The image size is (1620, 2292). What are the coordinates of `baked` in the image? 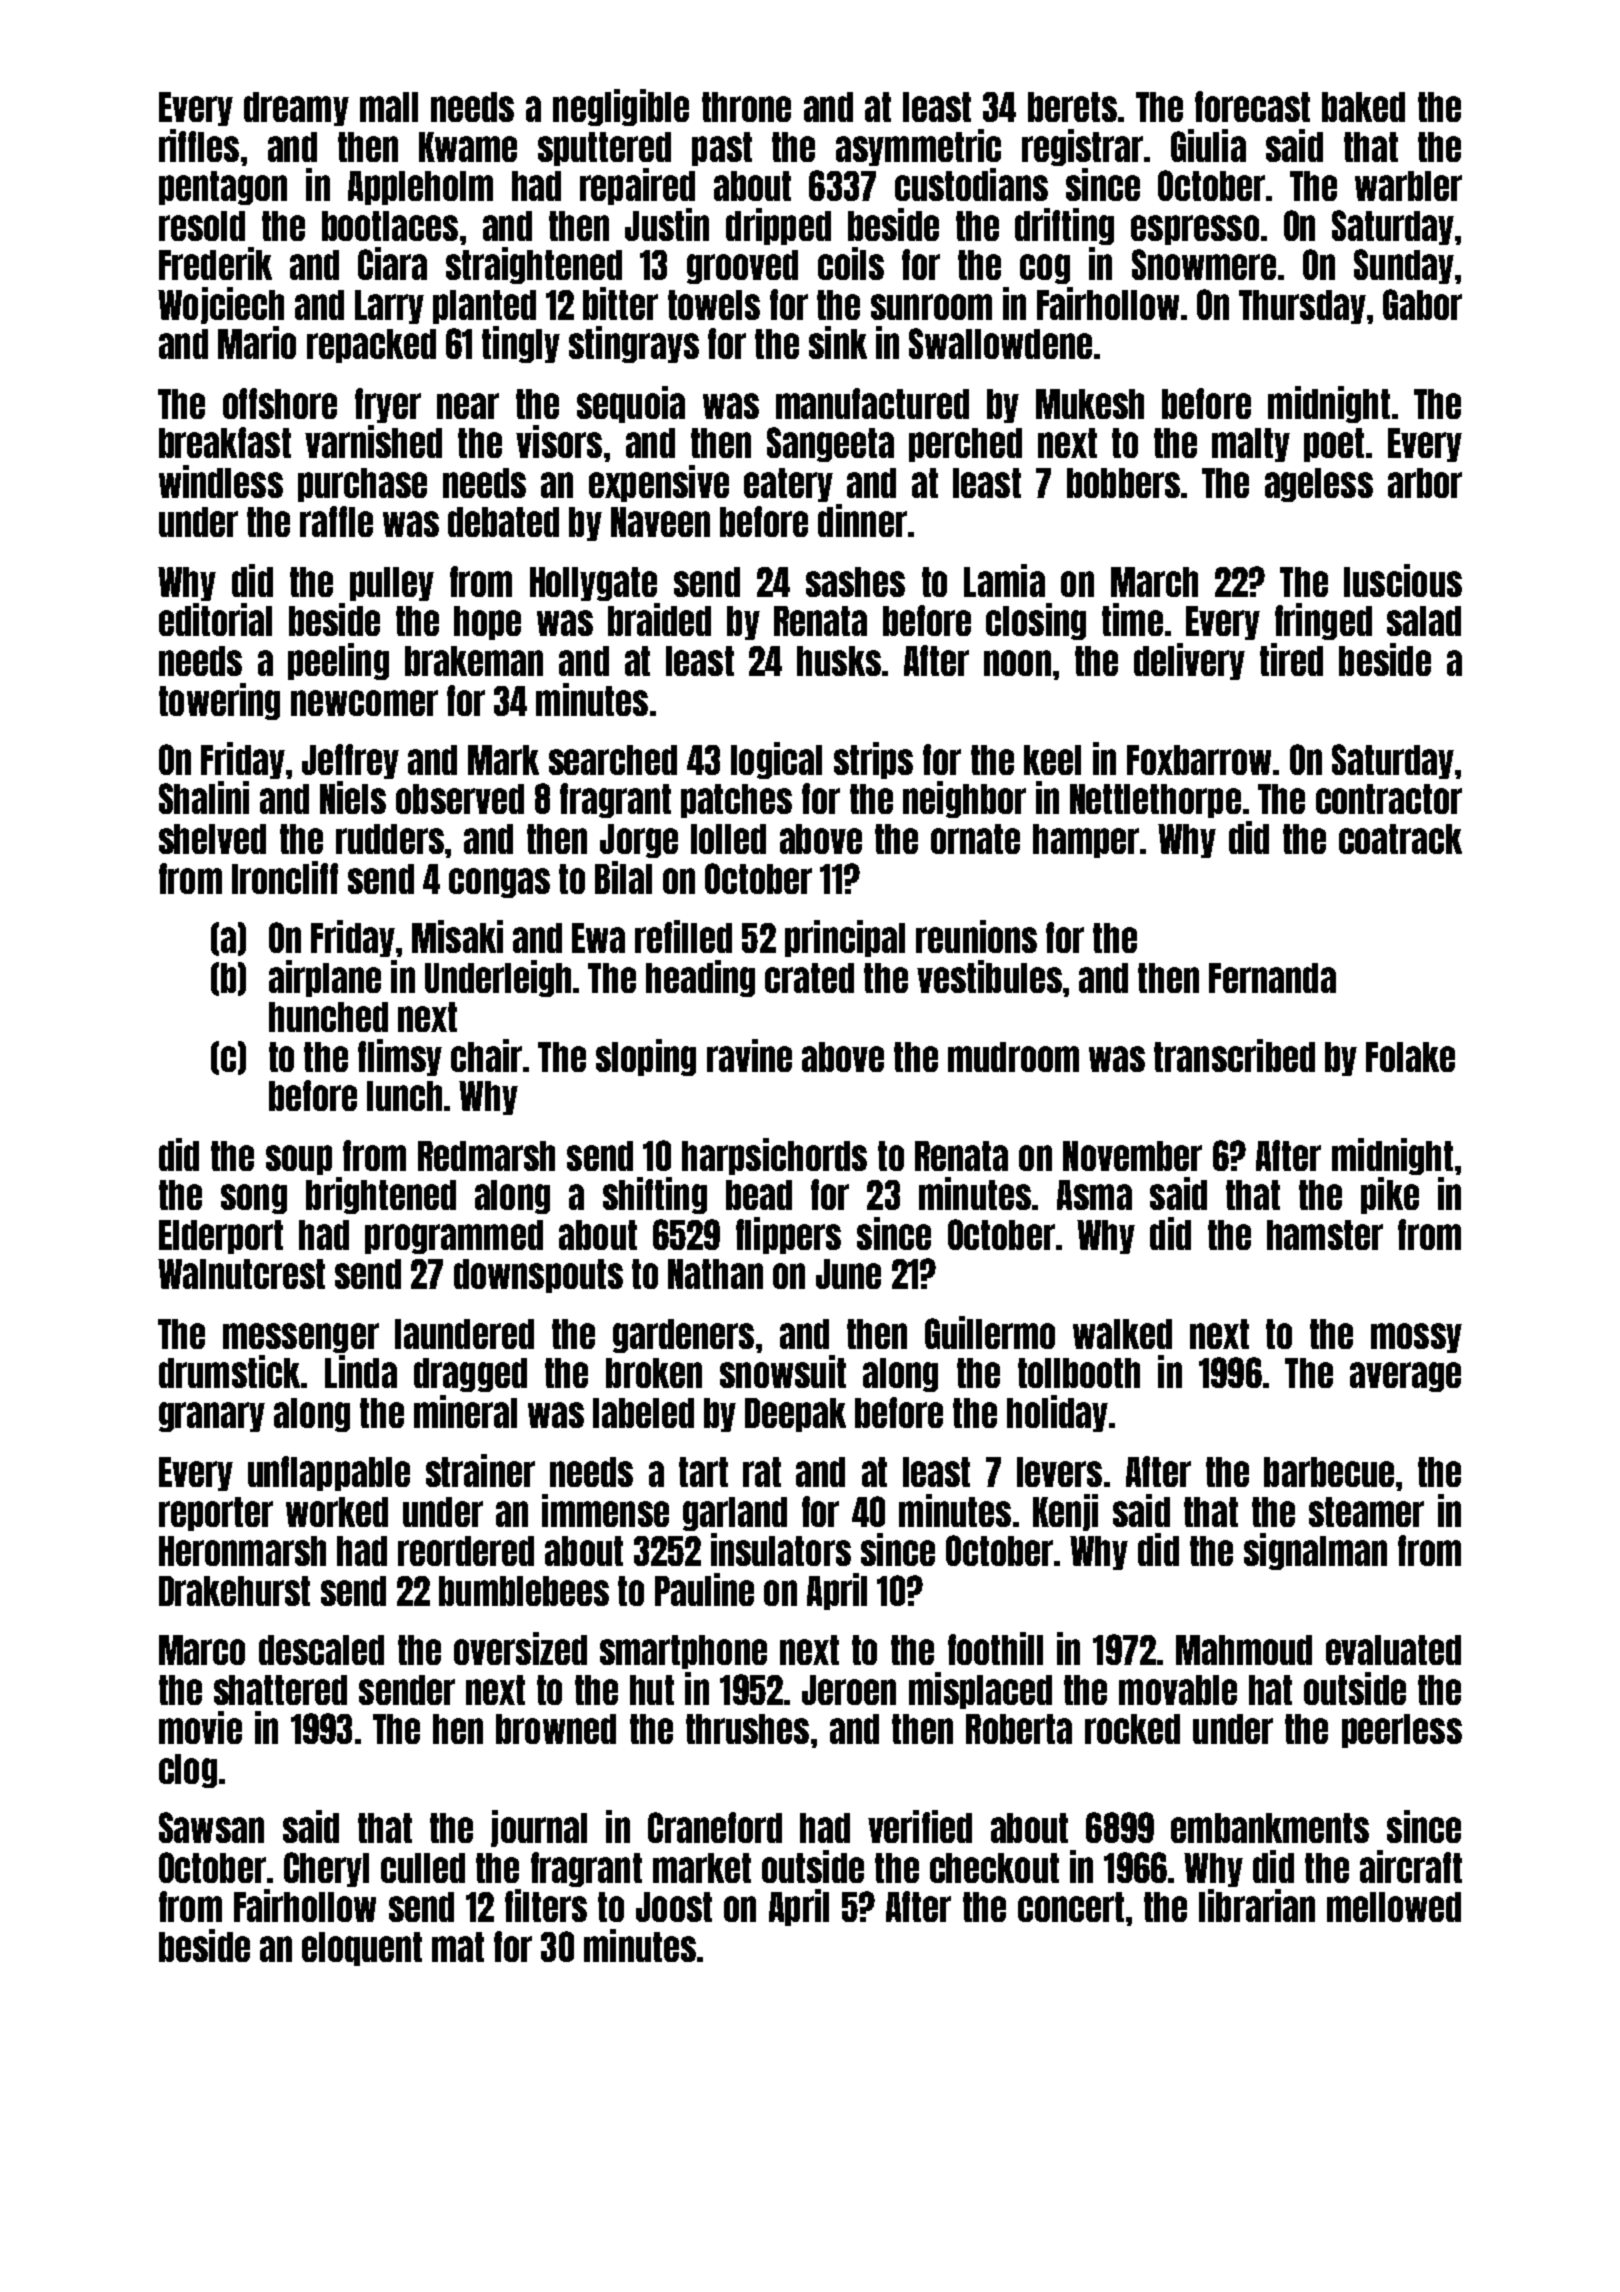 It's located at (1363, 107).
